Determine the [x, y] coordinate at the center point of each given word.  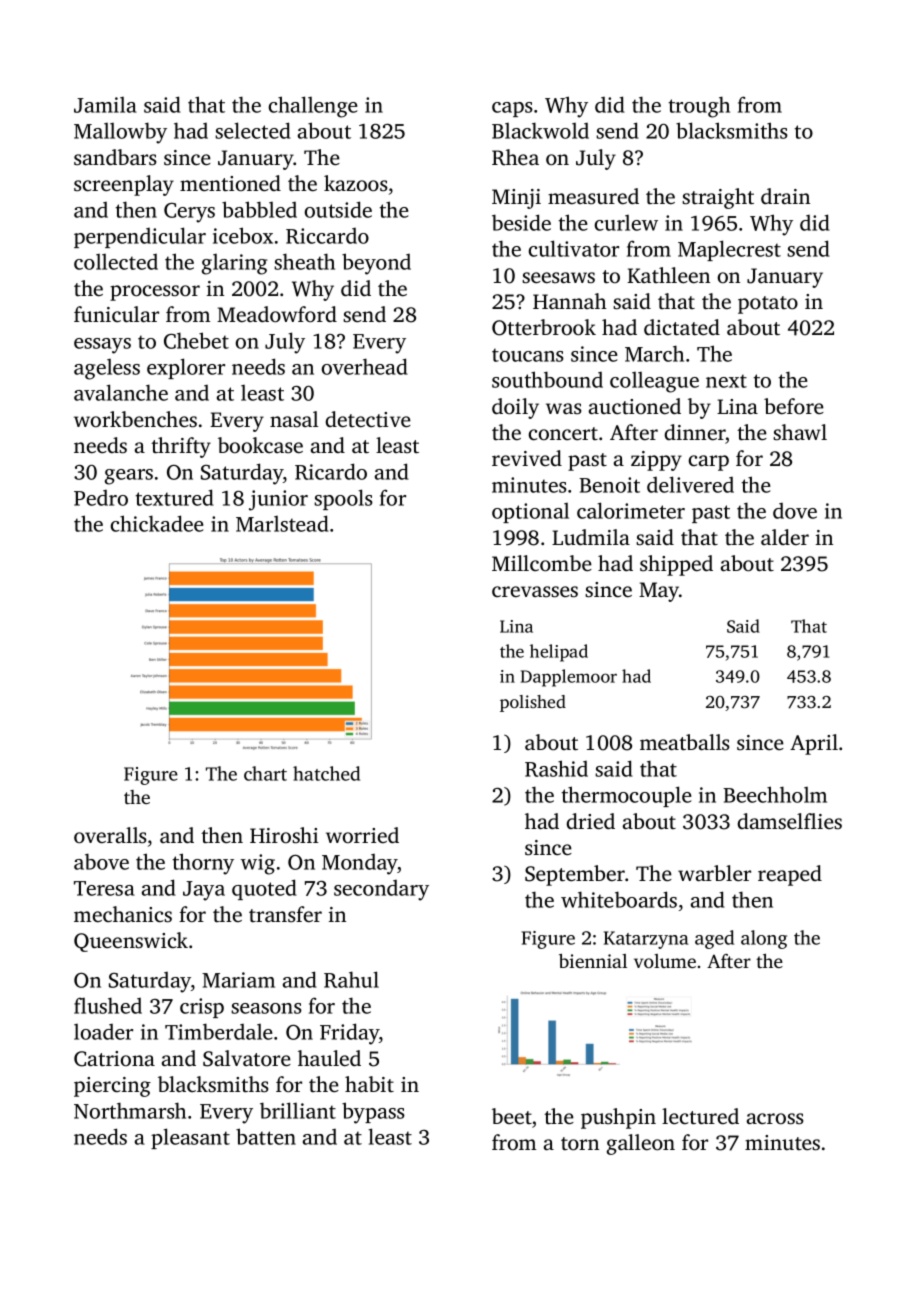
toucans [528, 355]
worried [362, 835]
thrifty [181, 447]
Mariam [238, 980]
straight [718, 198]
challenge [313, 107]
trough [699, 107]
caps [512, 109]
